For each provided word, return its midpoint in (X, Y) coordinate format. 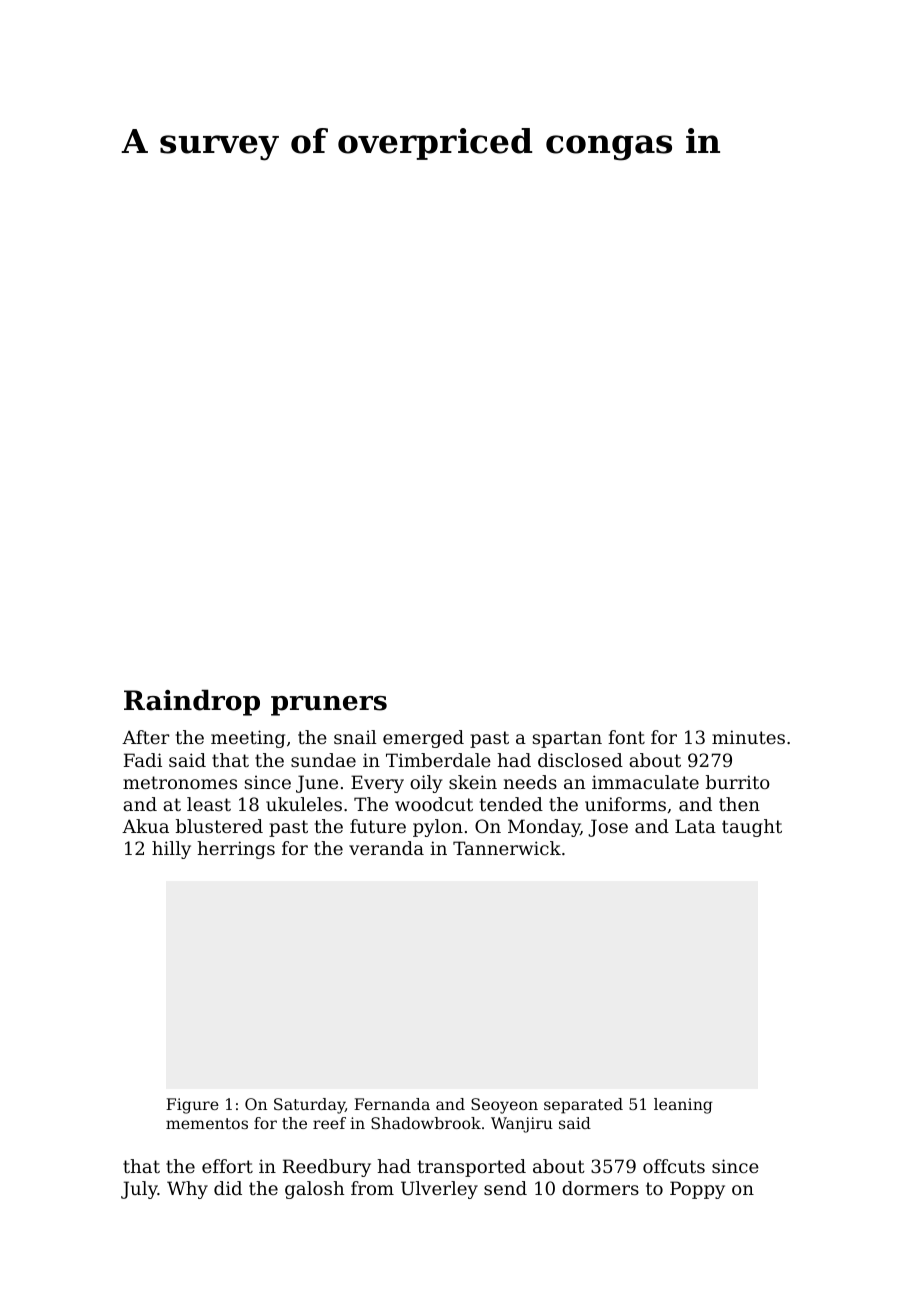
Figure (192, 1106)
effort (227, 1166)
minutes (748, 737)
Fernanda (392, 1104)
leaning (683, 1106)
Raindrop (192, 702)
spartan (567, 739)
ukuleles (304, 804)
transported (472, 1168)
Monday (544, 828)
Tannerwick (507, 848)
